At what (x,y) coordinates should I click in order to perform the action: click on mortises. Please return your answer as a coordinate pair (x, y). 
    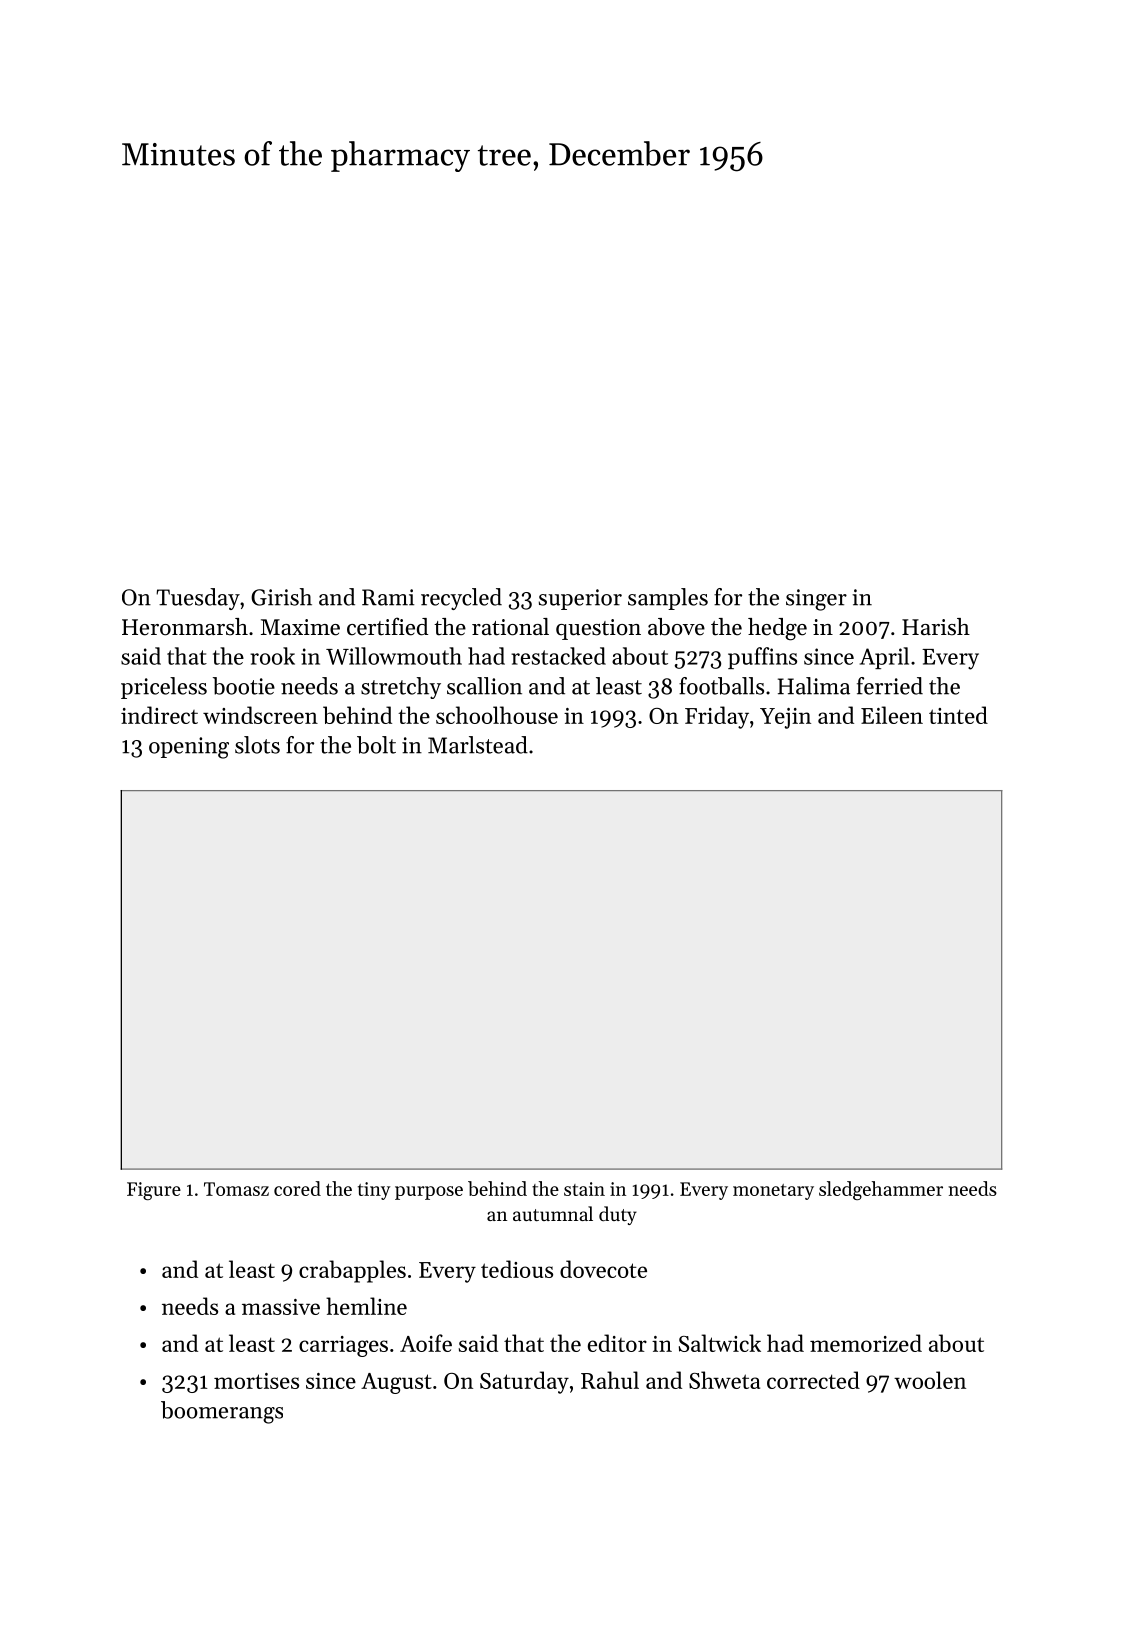
    Looking at the image, I should click on (256, 1381).
